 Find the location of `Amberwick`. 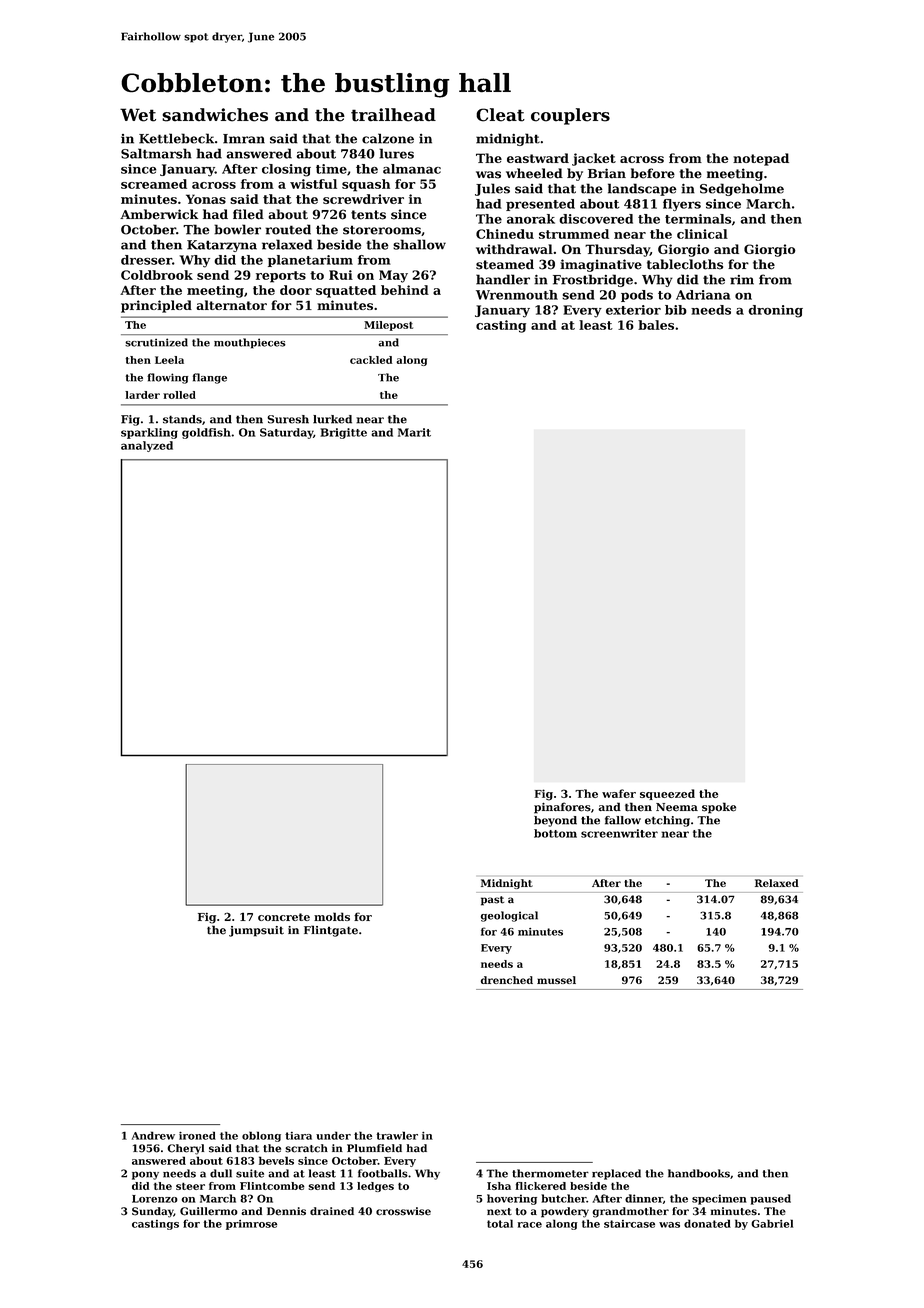

Amberwick is located at coordinates (159, 214).
